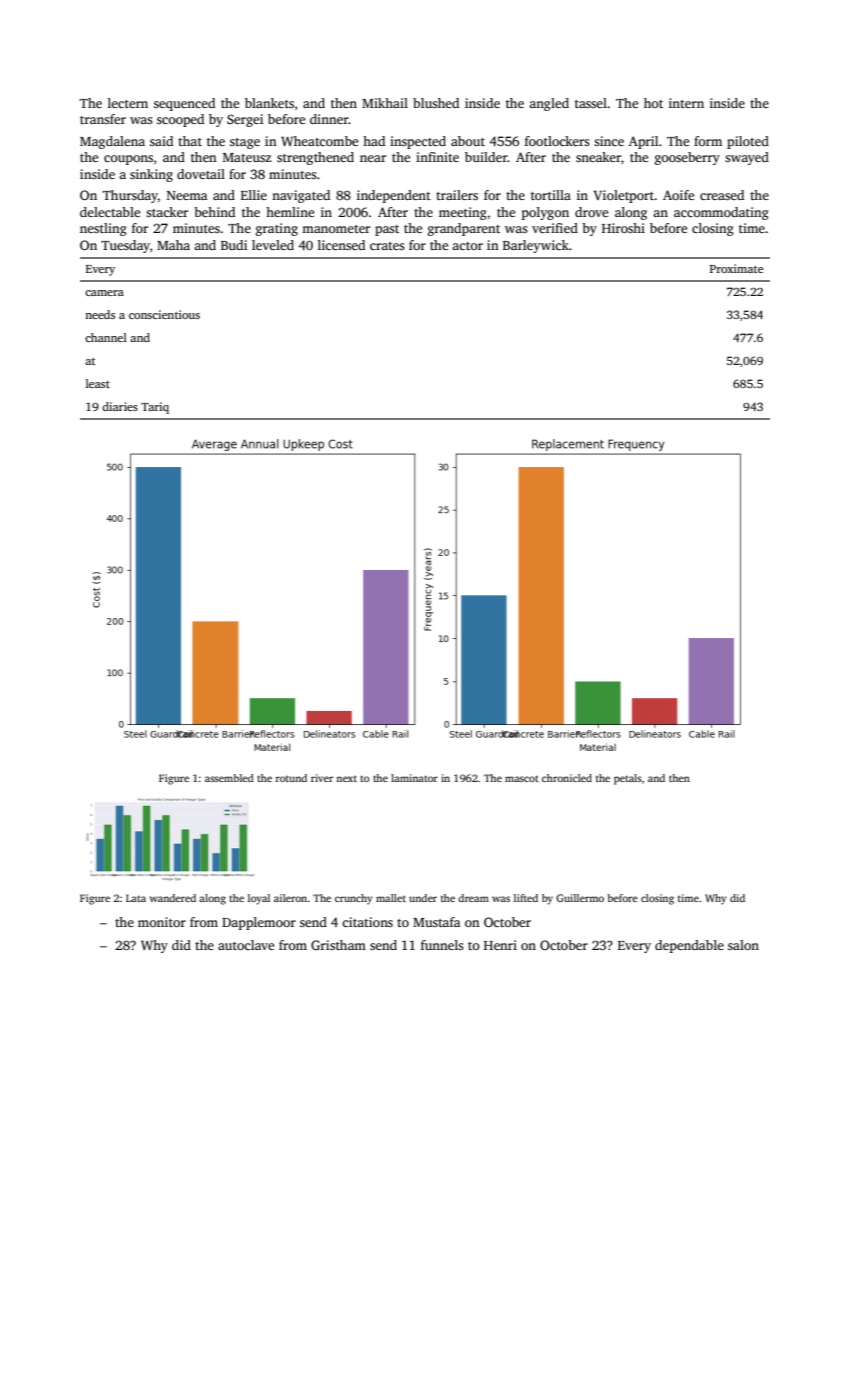 The height and width of the page is (1400, 849). Describe the element at coordinates (120, 406) in the page. I see `diaries` at that location.
